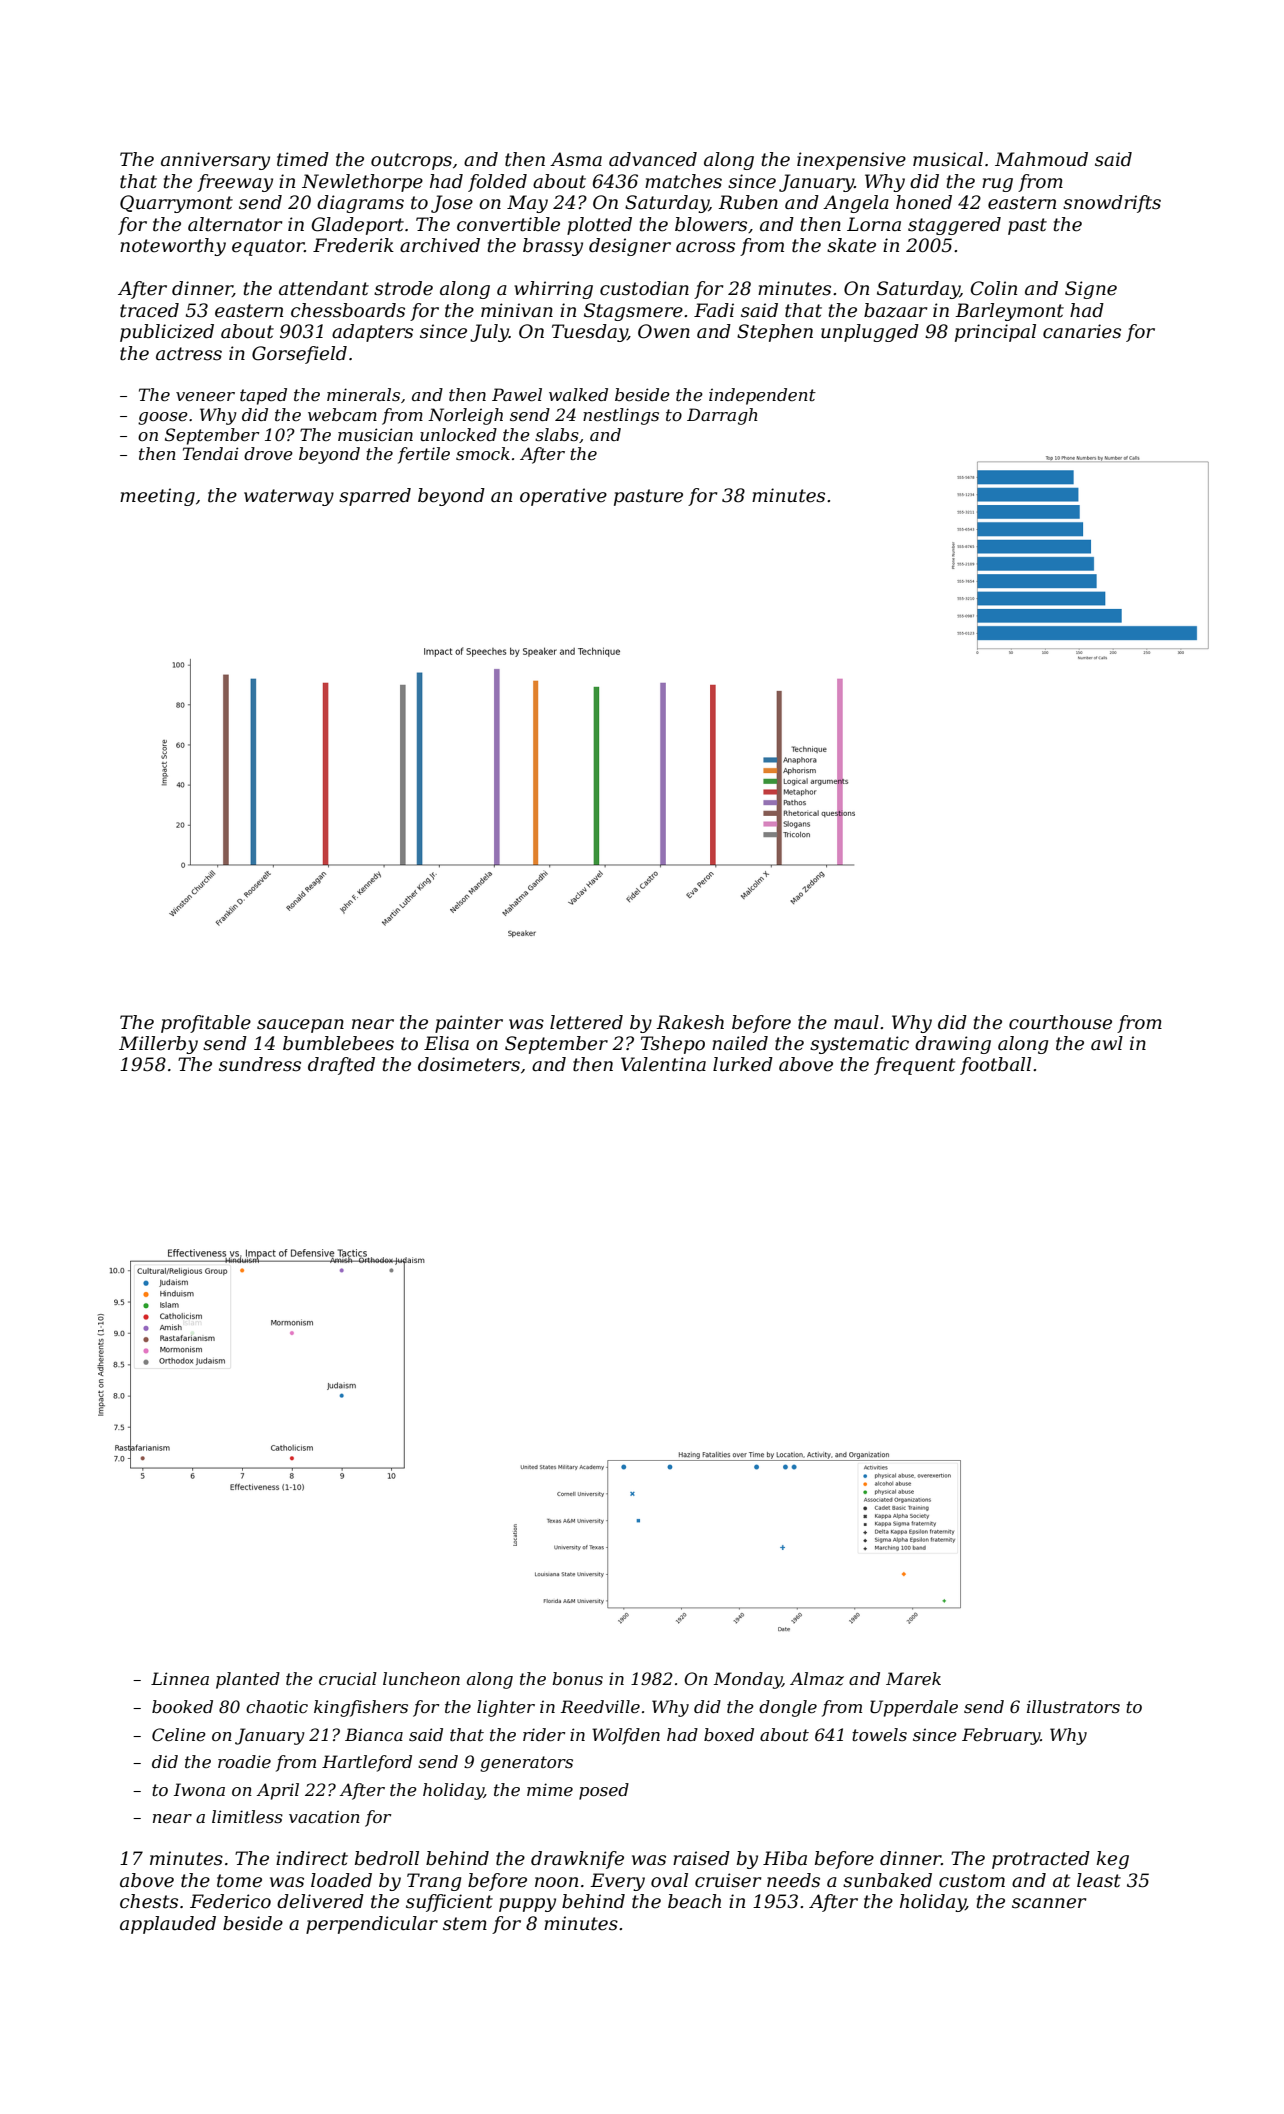 Image resolution: width=1284 pixels, height=2114 pixels. What do you see at coordinates (1082, 331) in the screenshot?
I see `canaries` at bounding box center [1082, 331].
